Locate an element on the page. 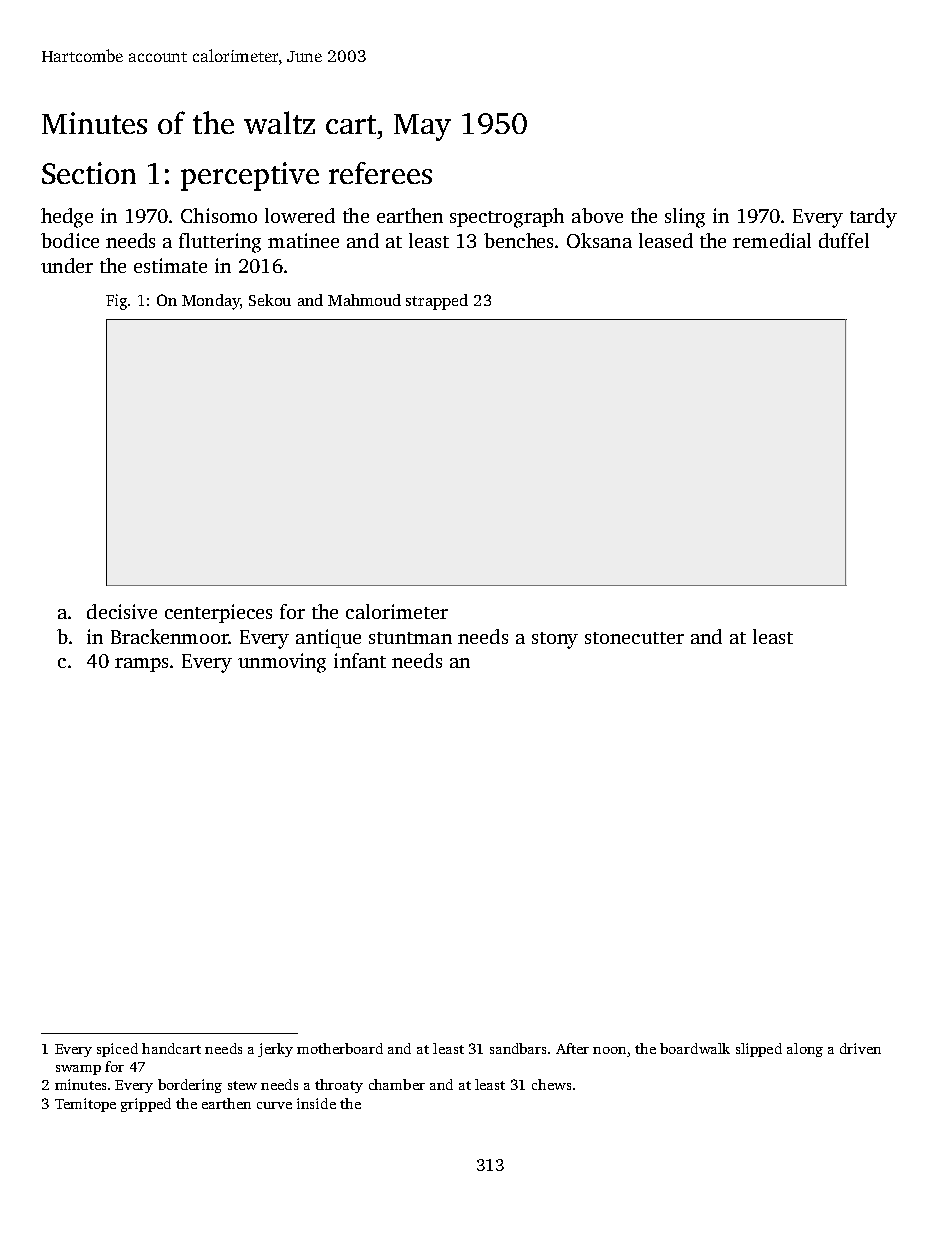 This document has width=952, height=1233. Sekou is located at coordinates (270, 300).
